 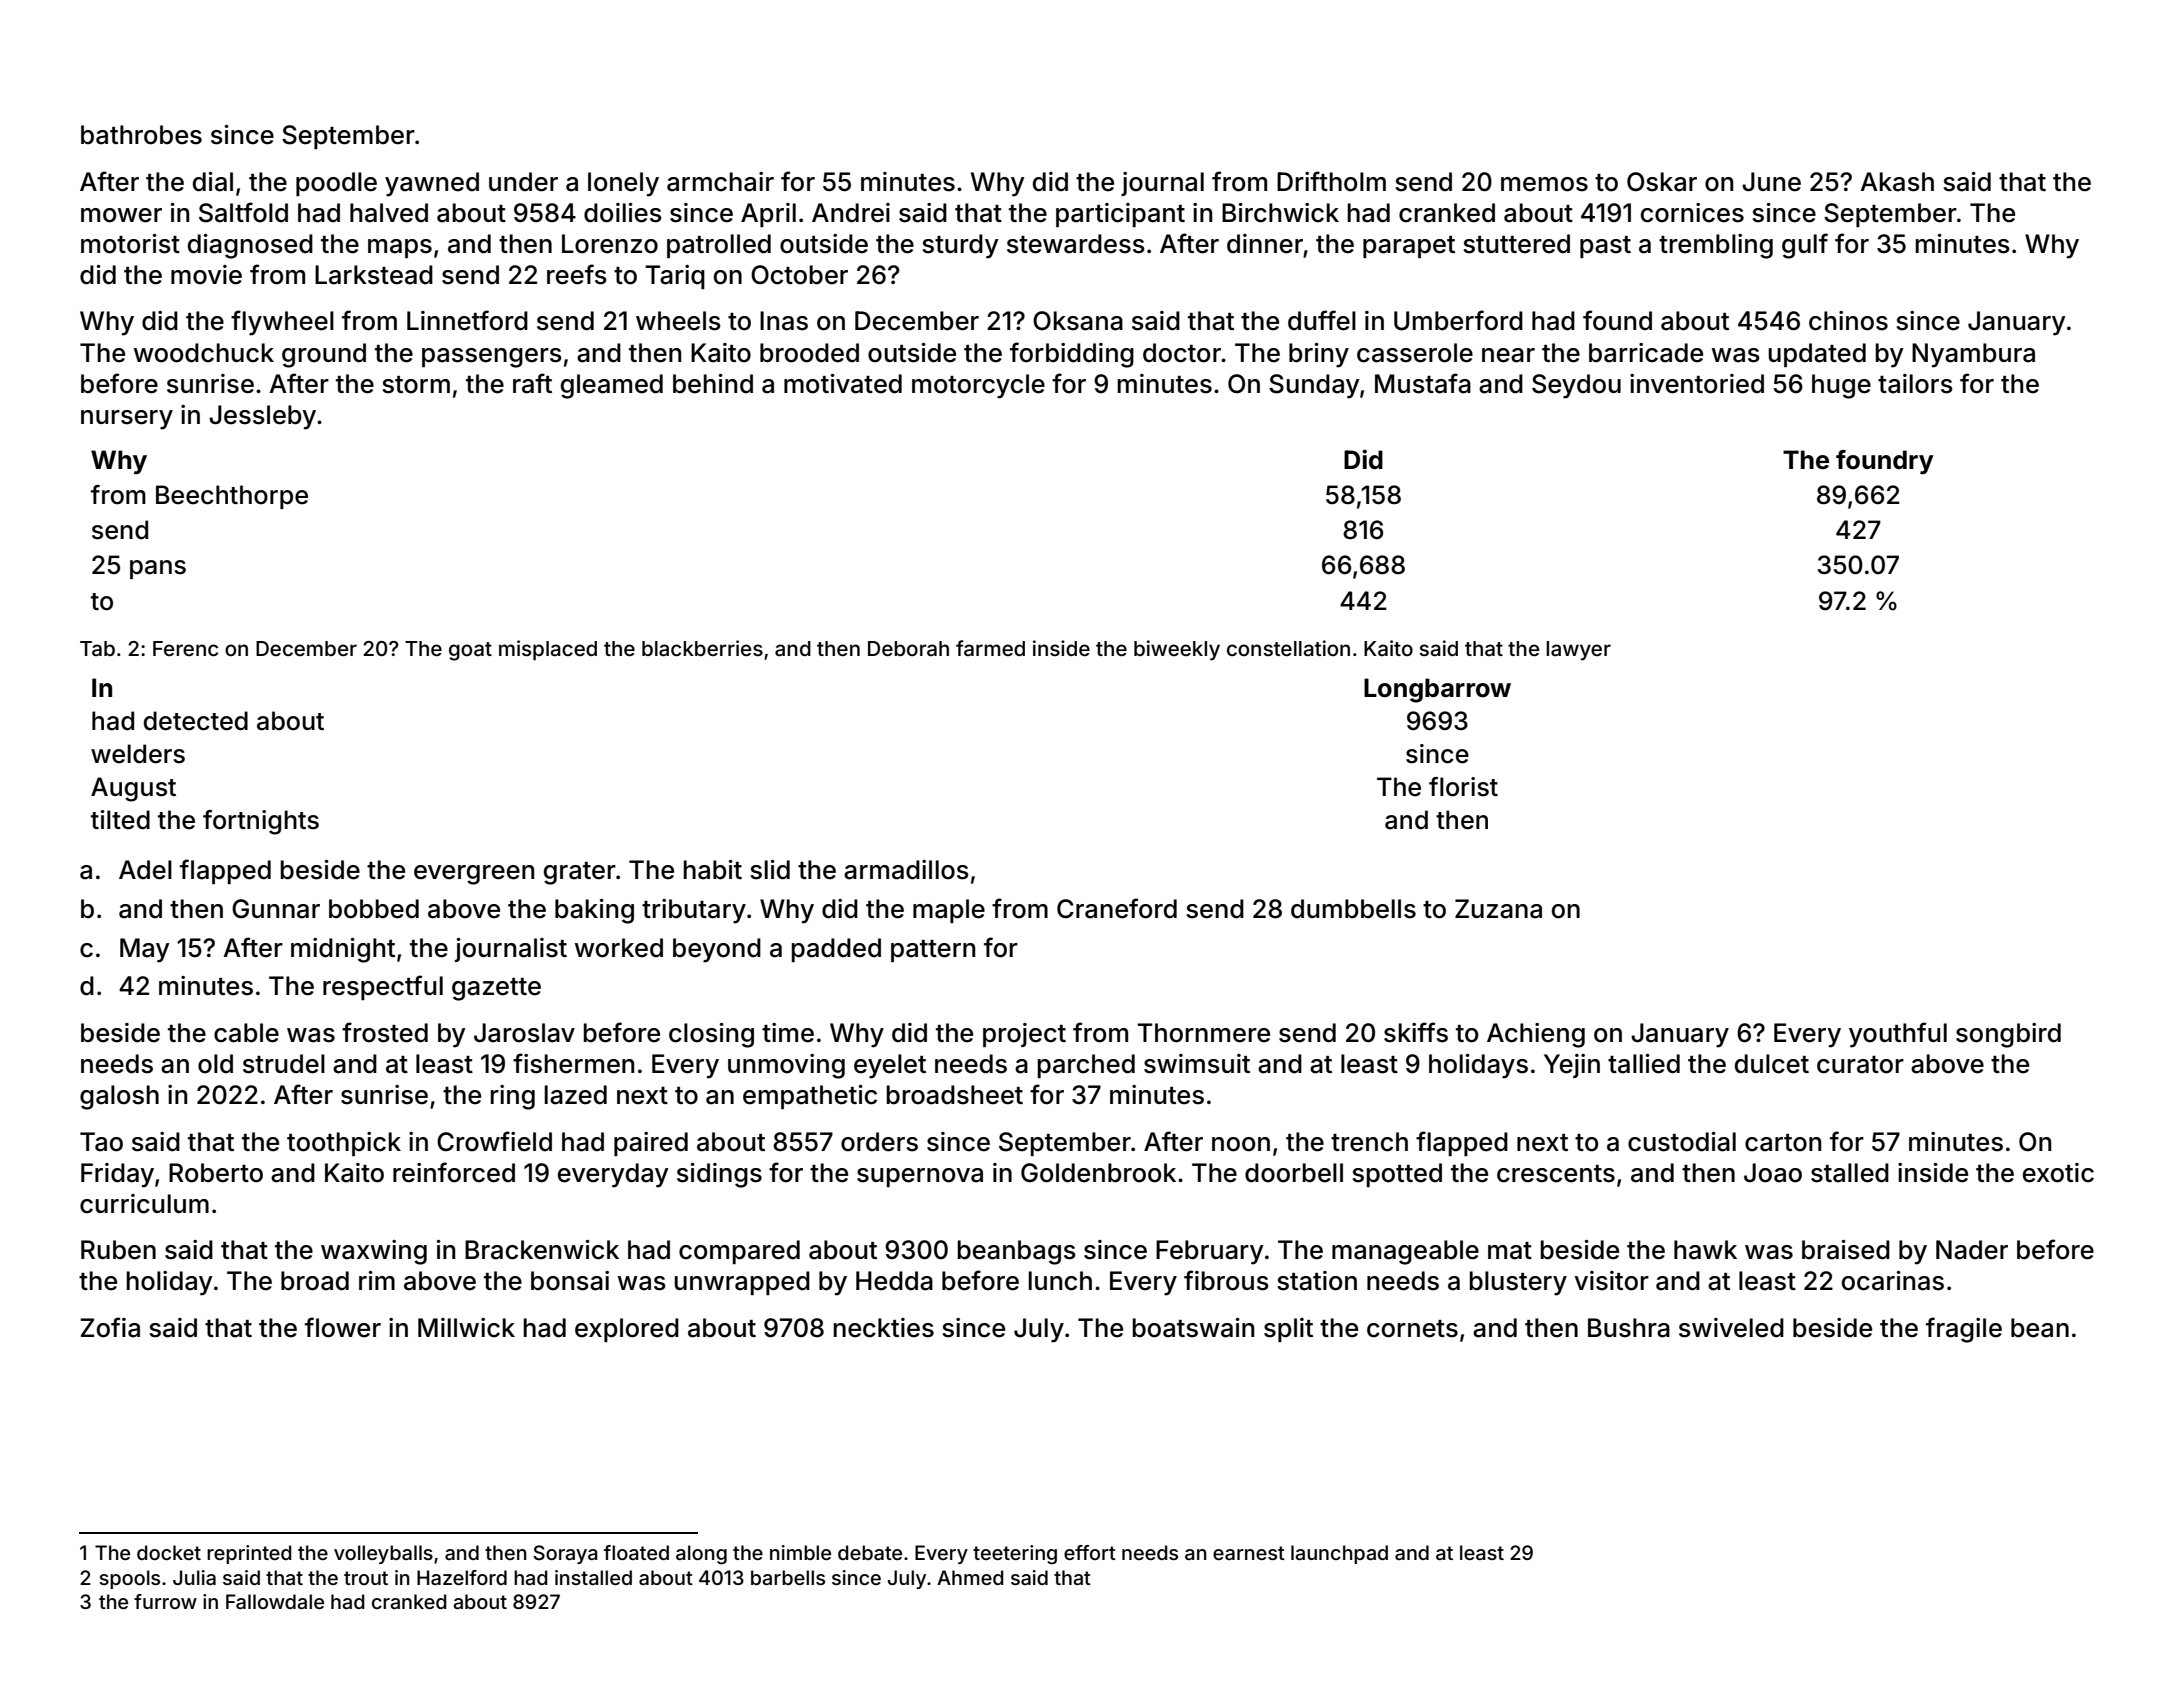 What do you see at coordinates (1415, 353) in the screenshot?
I see `casserole` at bounding box center [1415, 353].
